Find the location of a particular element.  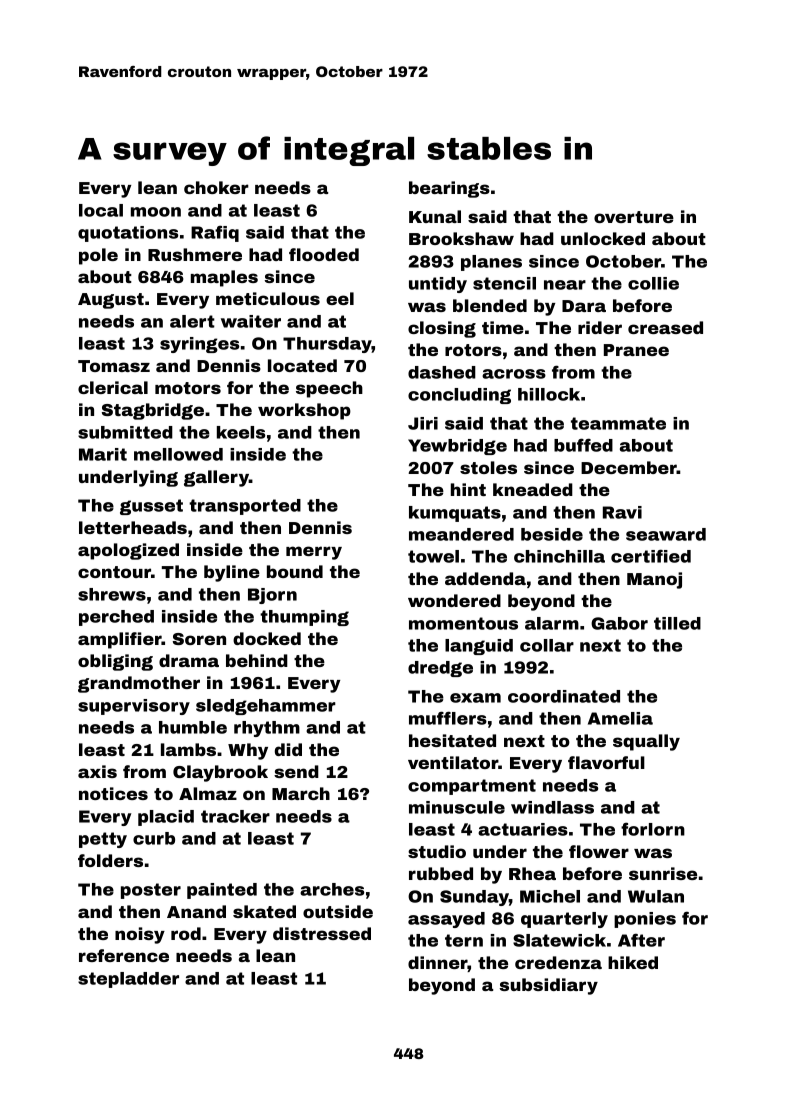

Gabor is located at coordinates (619, 623).
